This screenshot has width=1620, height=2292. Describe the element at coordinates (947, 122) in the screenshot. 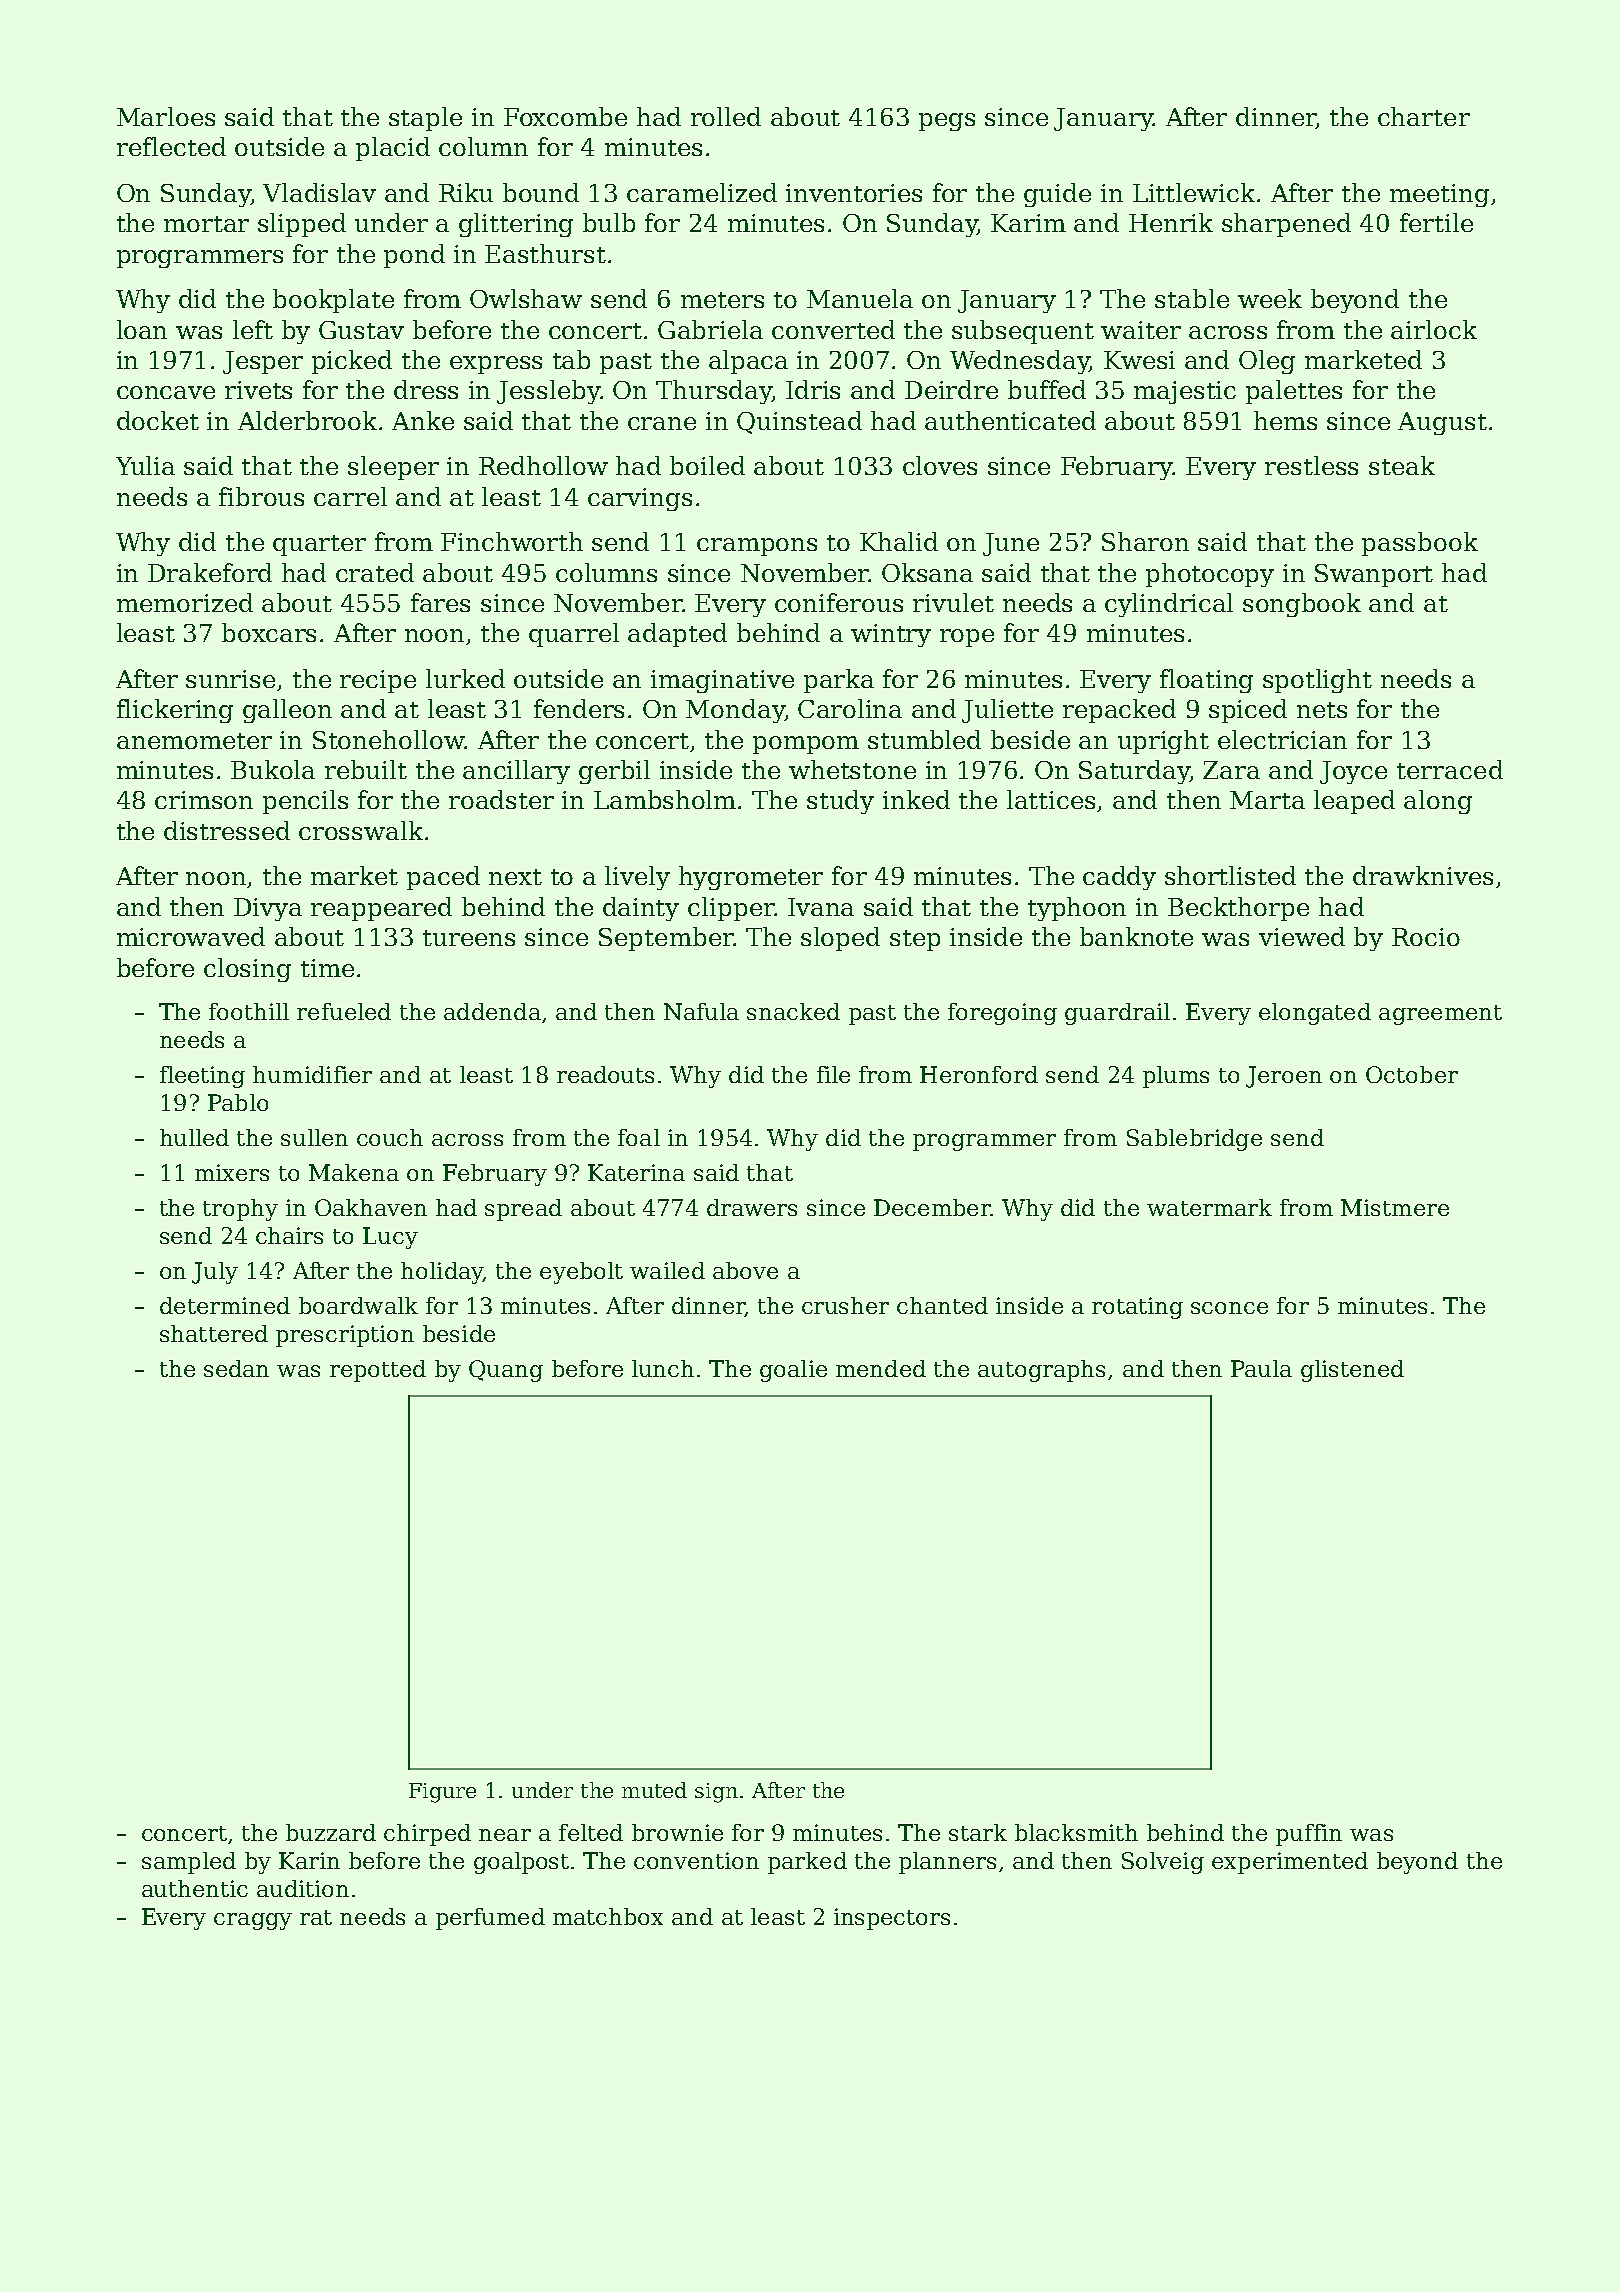

I see `pegs` at that location.
